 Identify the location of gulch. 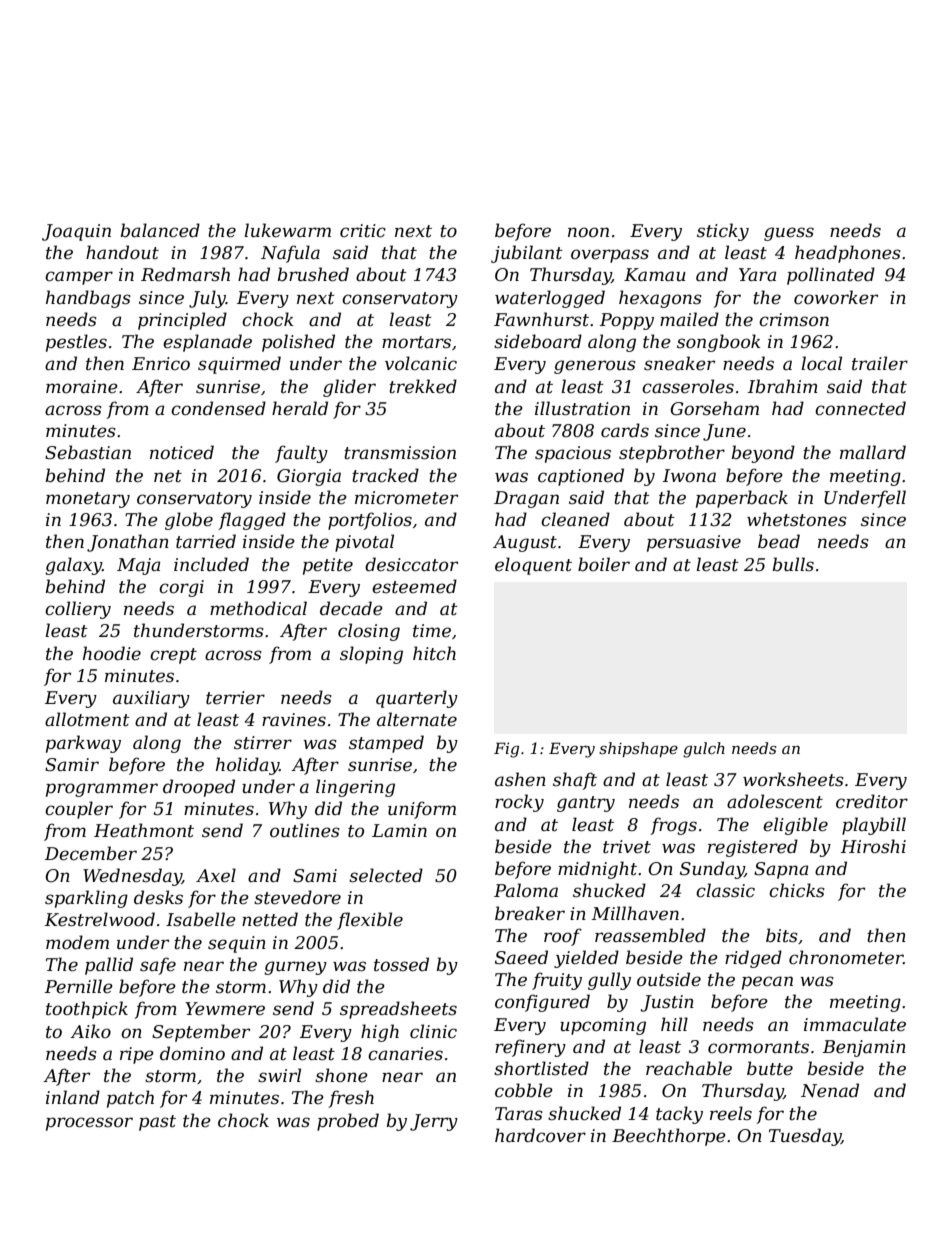
(704, 750).
